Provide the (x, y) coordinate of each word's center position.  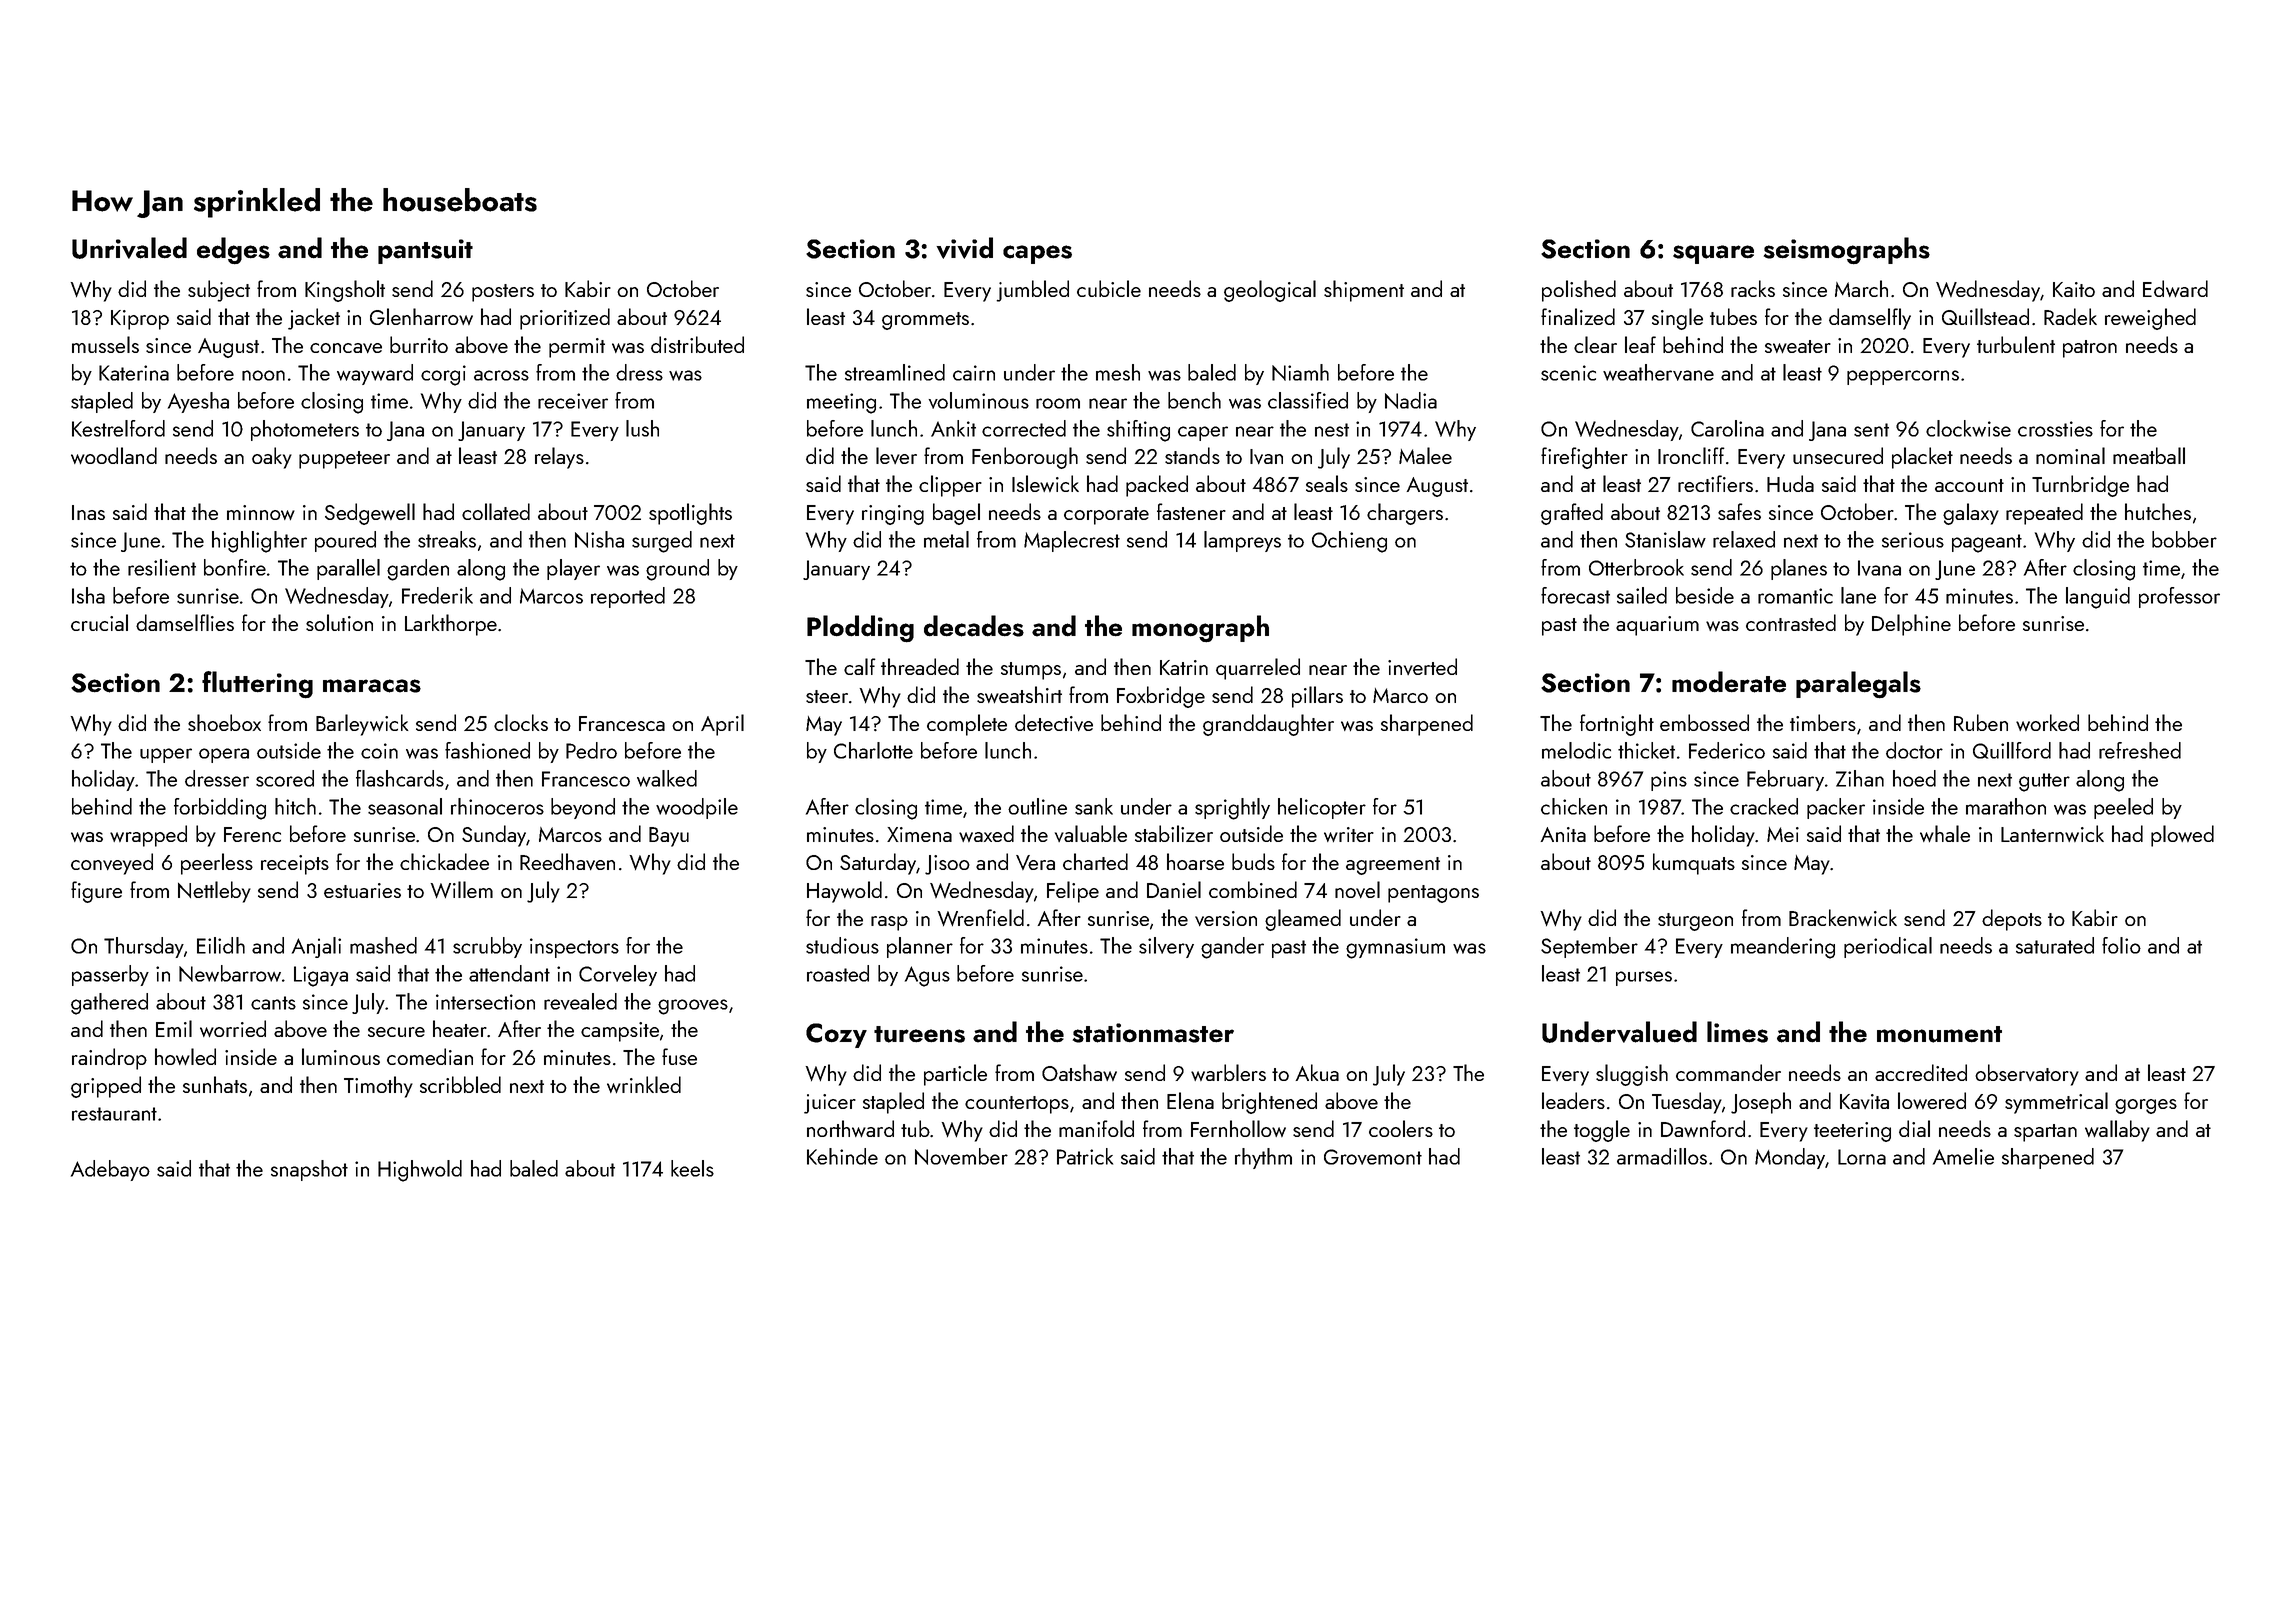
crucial (99, 622)
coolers (1401, 1128)
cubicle (1109, 288)
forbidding (220, 809)
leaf (1640, 344)
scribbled (460, 1084)
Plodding (860, 629)
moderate (1729, 682)
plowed (2182, 836)
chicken (1574, 806)
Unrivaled (129, 248)
